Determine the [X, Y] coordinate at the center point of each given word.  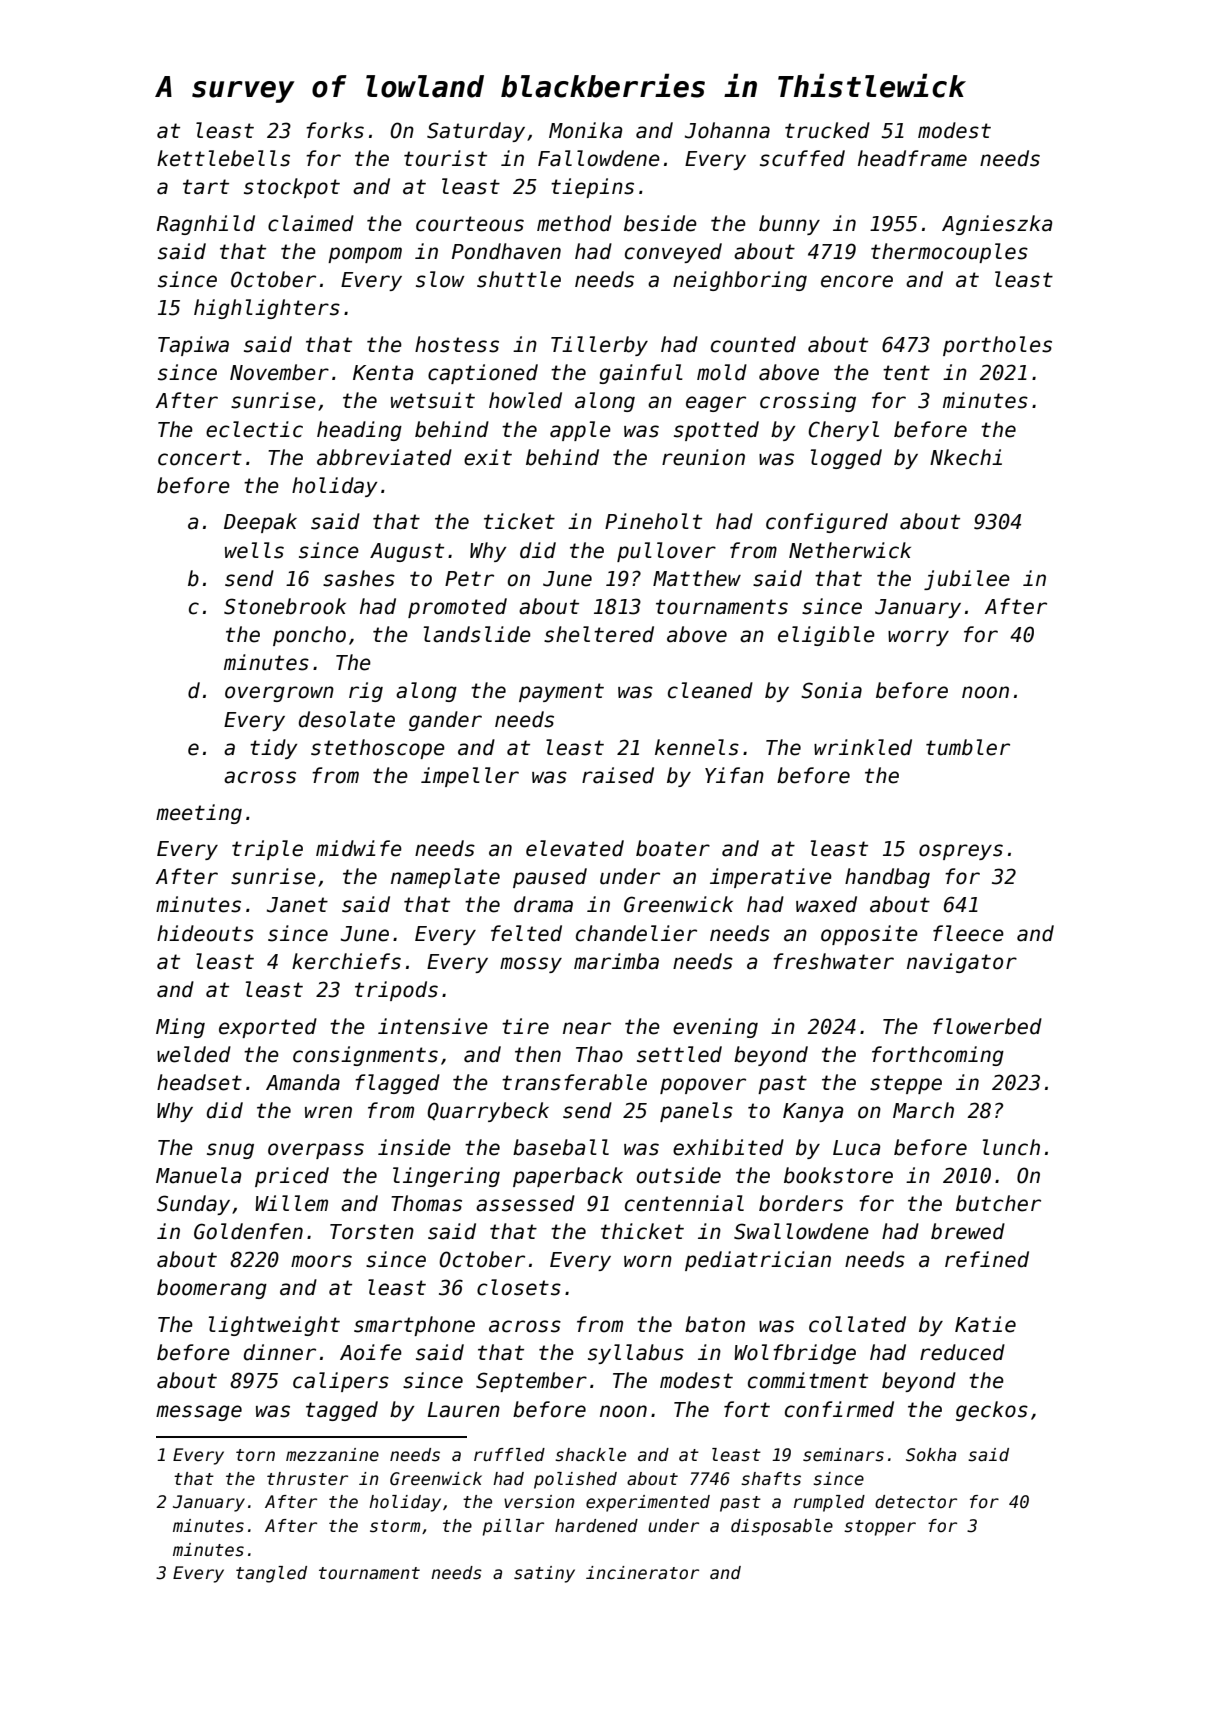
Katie [985, 1324]
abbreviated [384, 457]
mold [722, 372]
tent [906, 373]
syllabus [636, 1354]
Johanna [727, 130]
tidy [274, 749]
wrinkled [863, 747]
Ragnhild [206, 225]
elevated [575, 848]
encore [857, 281]
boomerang [212, 1289]
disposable [782, 1527]
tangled [271, 1574]
